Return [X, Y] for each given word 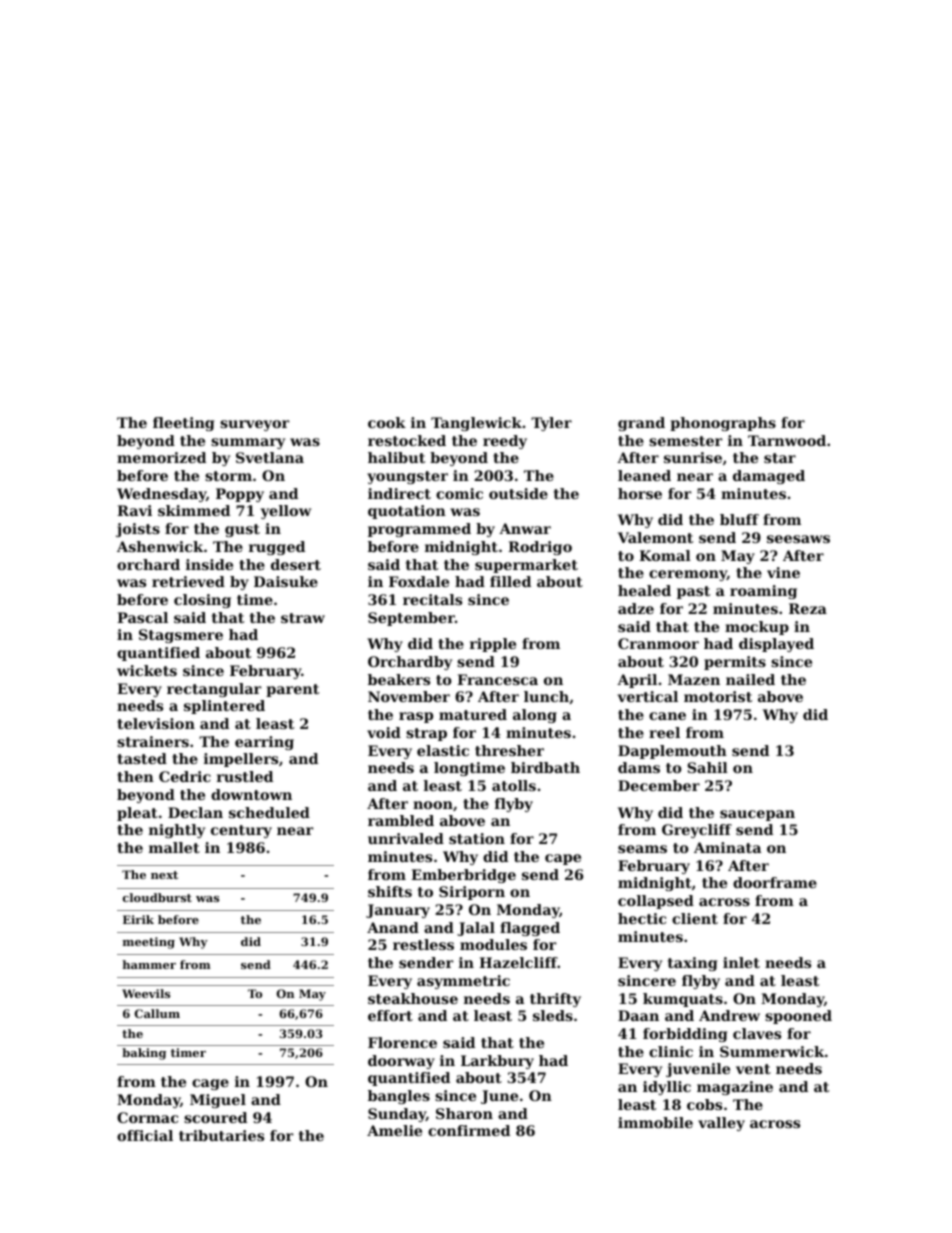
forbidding [685, 1035]
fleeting [183, 424]
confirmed [469, 1130]
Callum [157, 1013]
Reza [808, 608]
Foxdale [419, 581]
